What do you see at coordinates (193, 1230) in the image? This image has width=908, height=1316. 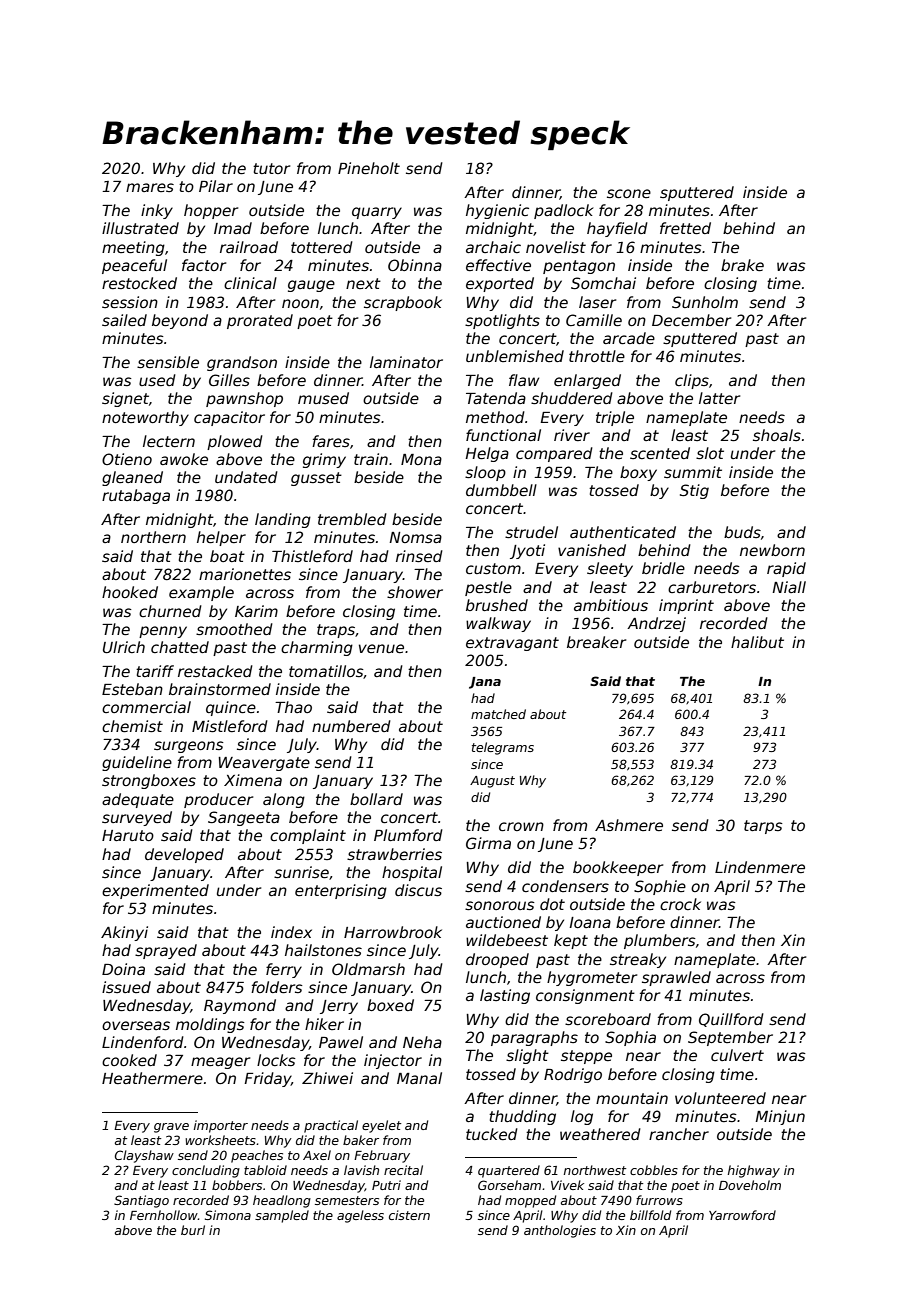 I see `burl` at bounding box center [193, 1230].
